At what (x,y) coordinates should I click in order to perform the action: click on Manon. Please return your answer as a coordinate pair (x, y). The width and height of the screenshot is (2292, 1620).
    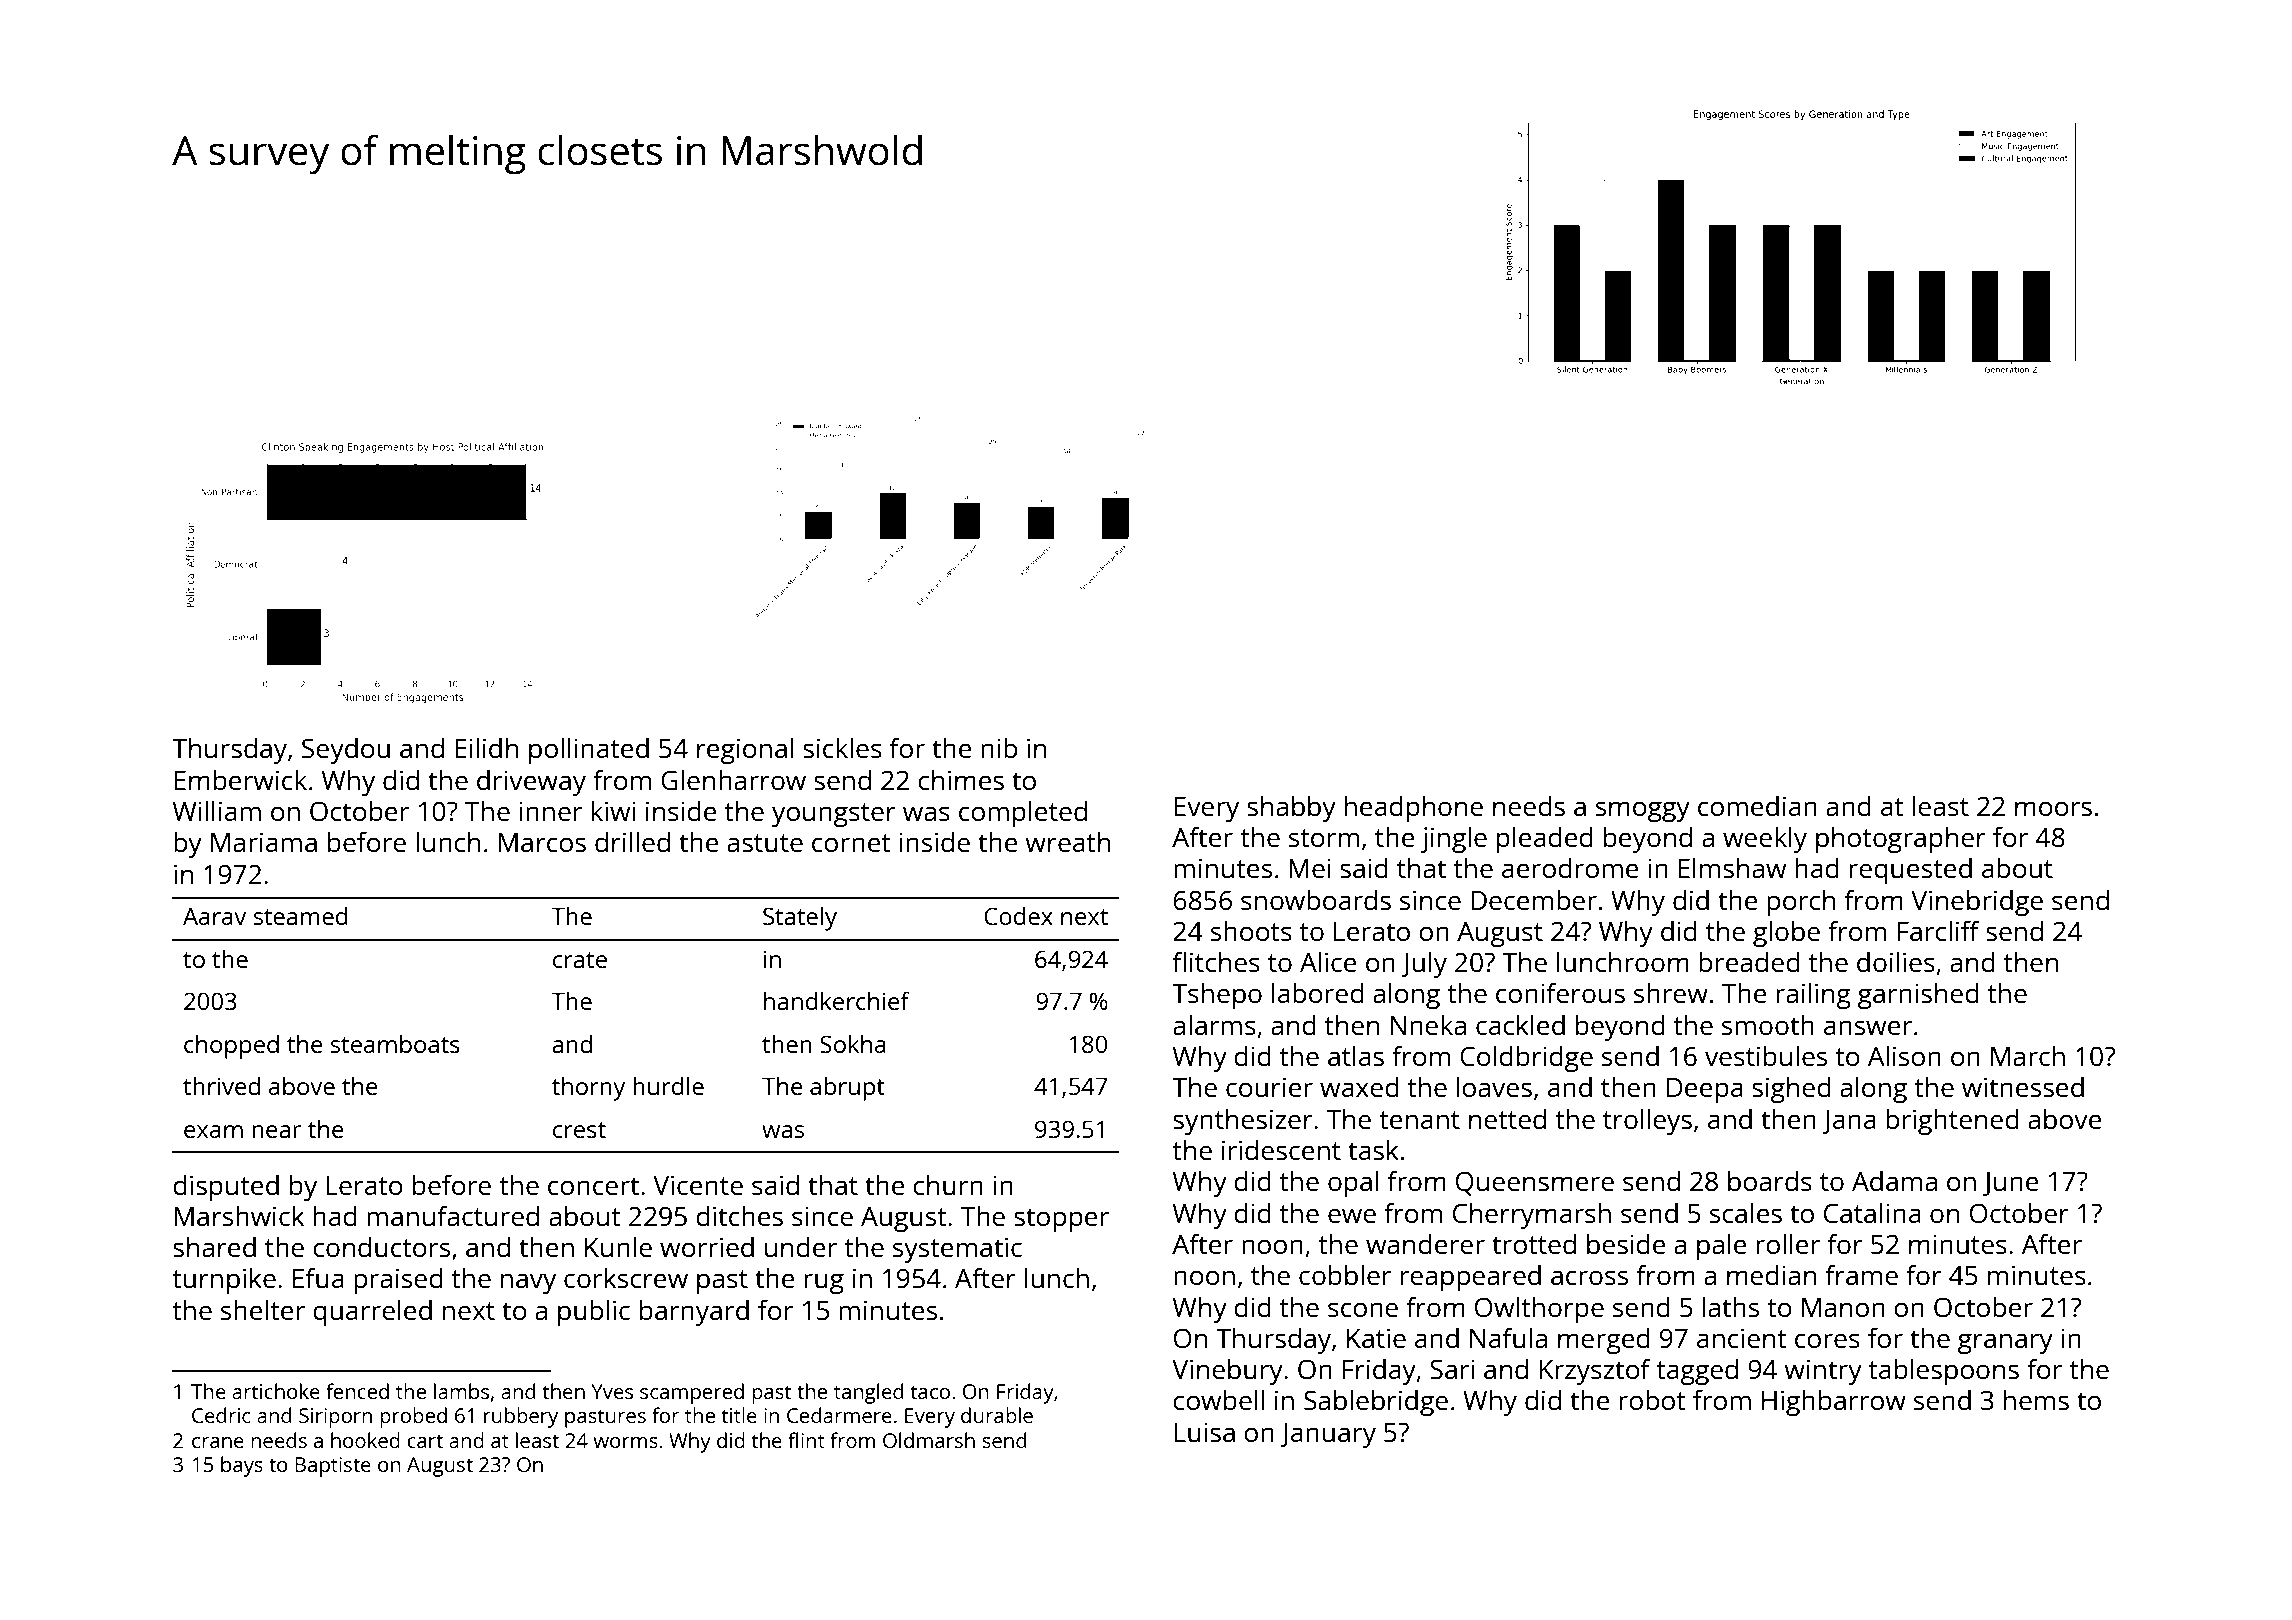
    Looking at the image, I should click on (1843, 1307).
